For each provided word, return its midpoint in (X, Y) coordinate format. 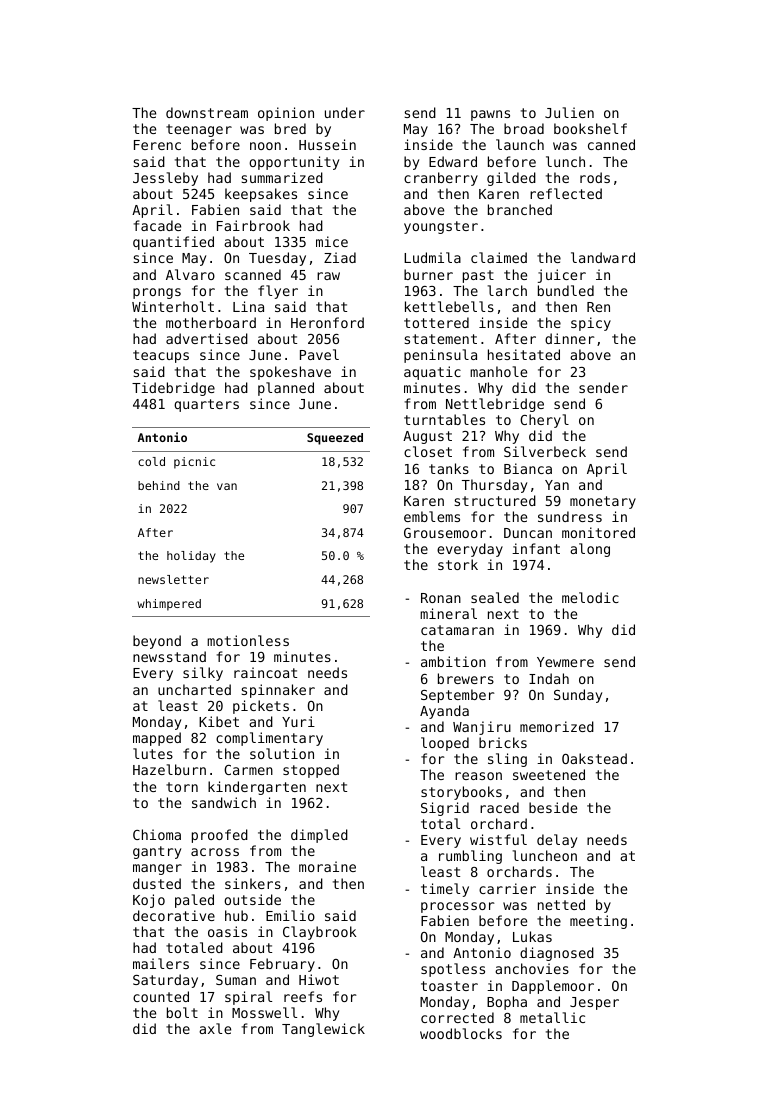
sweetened (549, 774)
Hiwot (319, 979)
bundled (566, 290)
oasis (227, 931)
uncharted (194, 689)
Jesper (594, 1003)
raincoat (265, 672)
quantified (173, 243)
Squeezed (335, 439)
